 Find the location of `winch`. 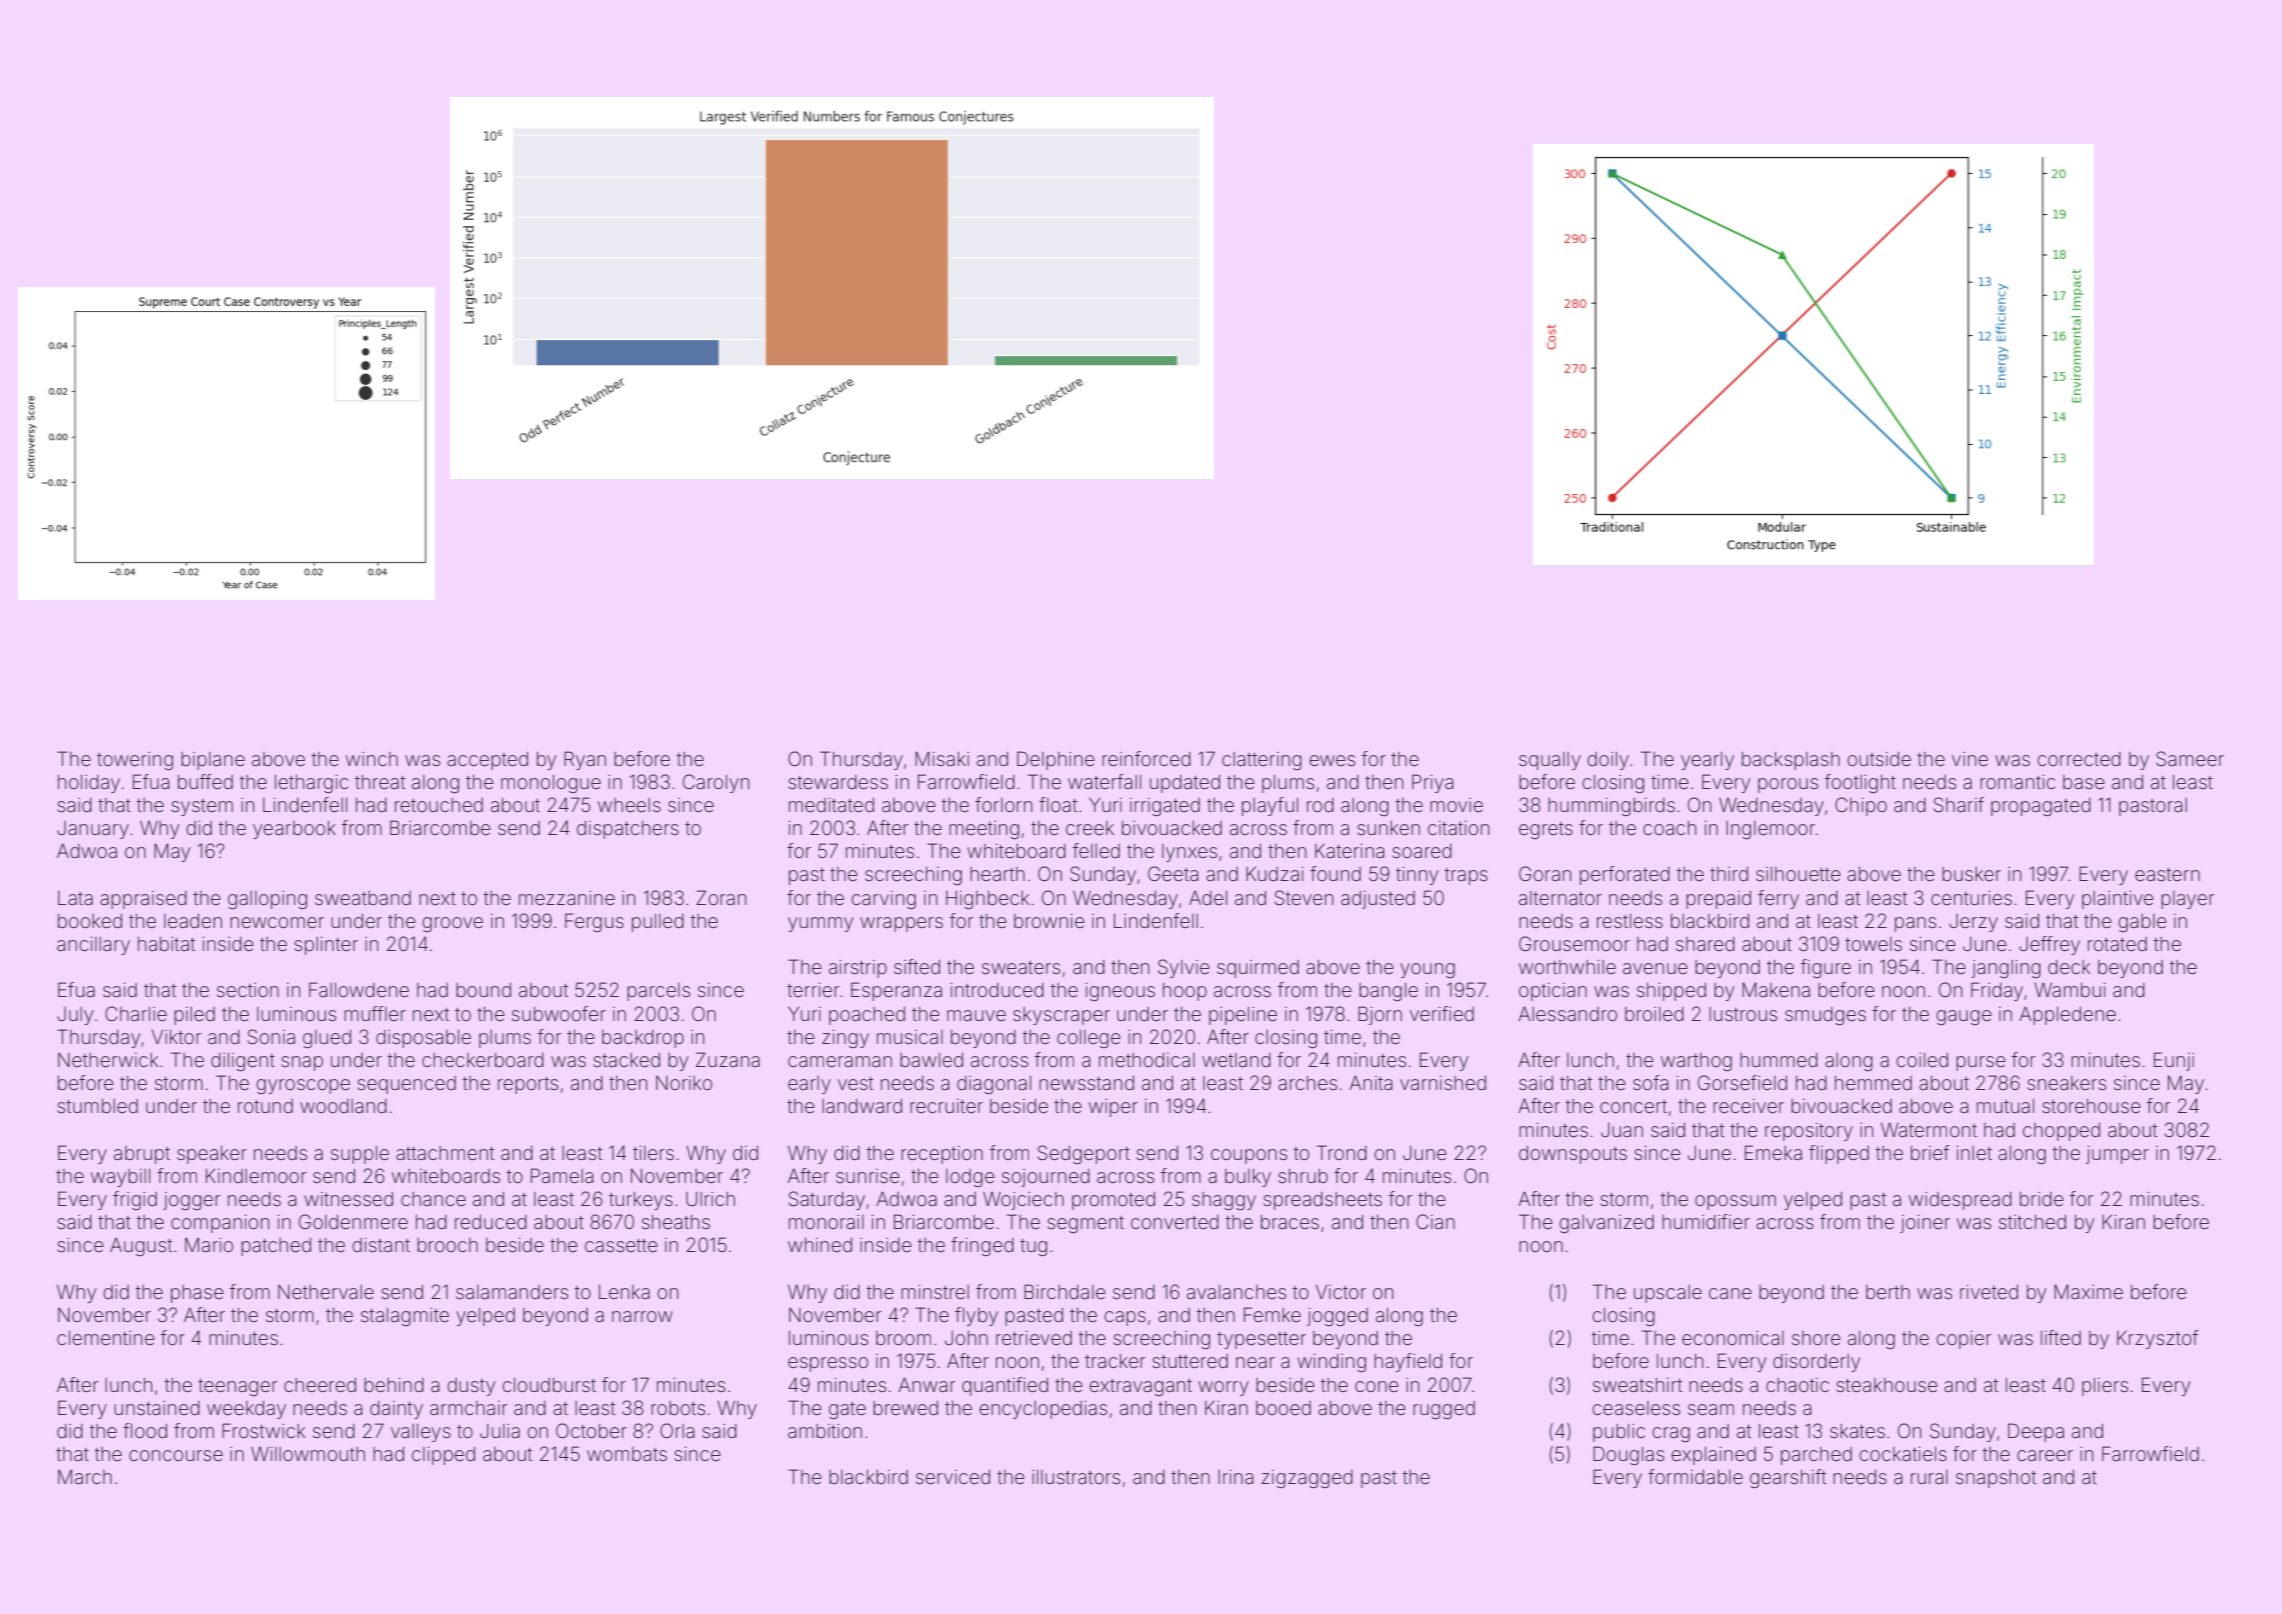

winch is located at coordinates (372, 759).
